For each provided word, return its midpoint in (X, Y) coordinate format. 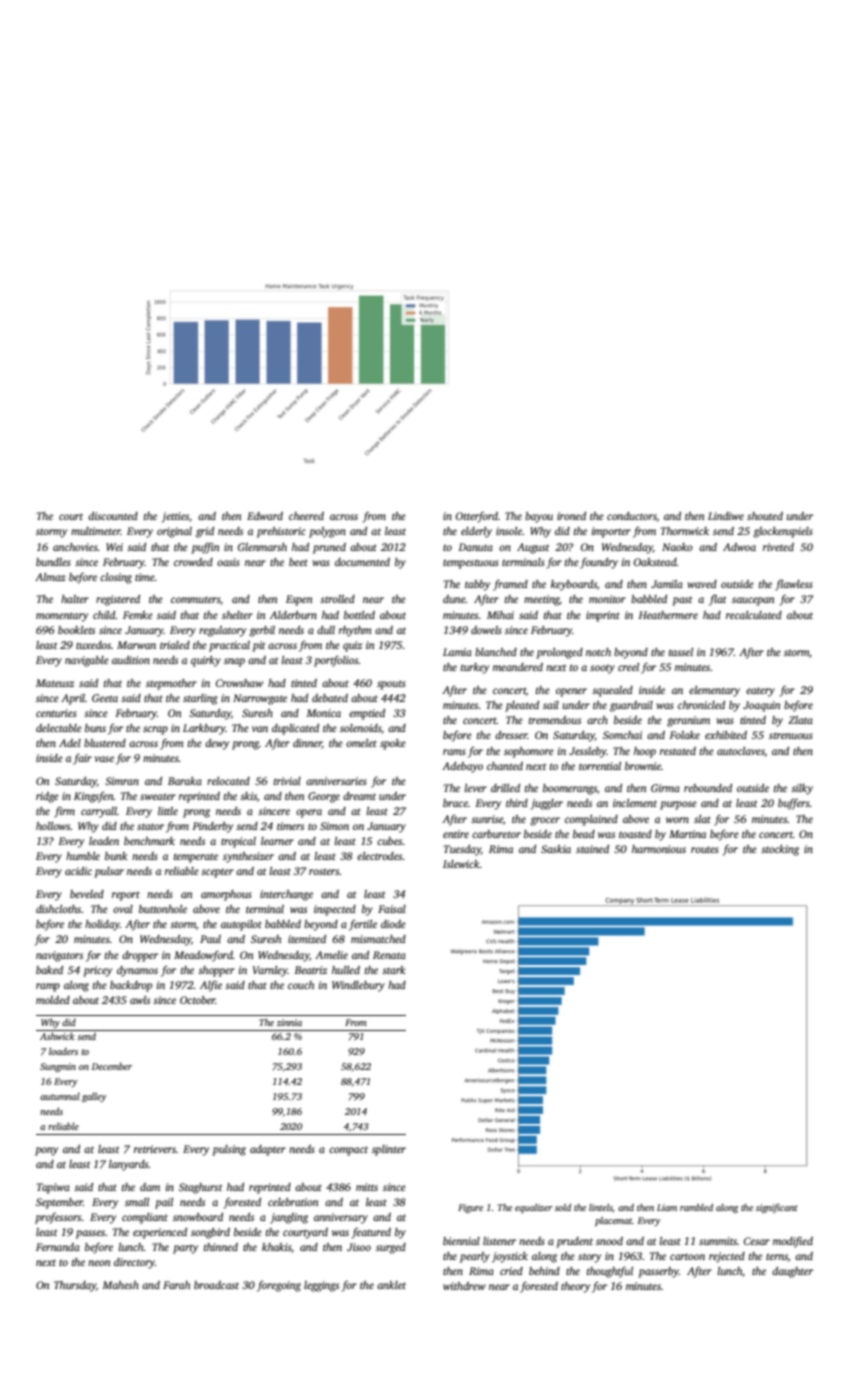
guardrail (631, 706)
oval (123, 909)
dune (454, 599)
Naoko (677, 547)
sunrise (487, 819)
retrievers (155, 1149)
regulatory (222, 631)
